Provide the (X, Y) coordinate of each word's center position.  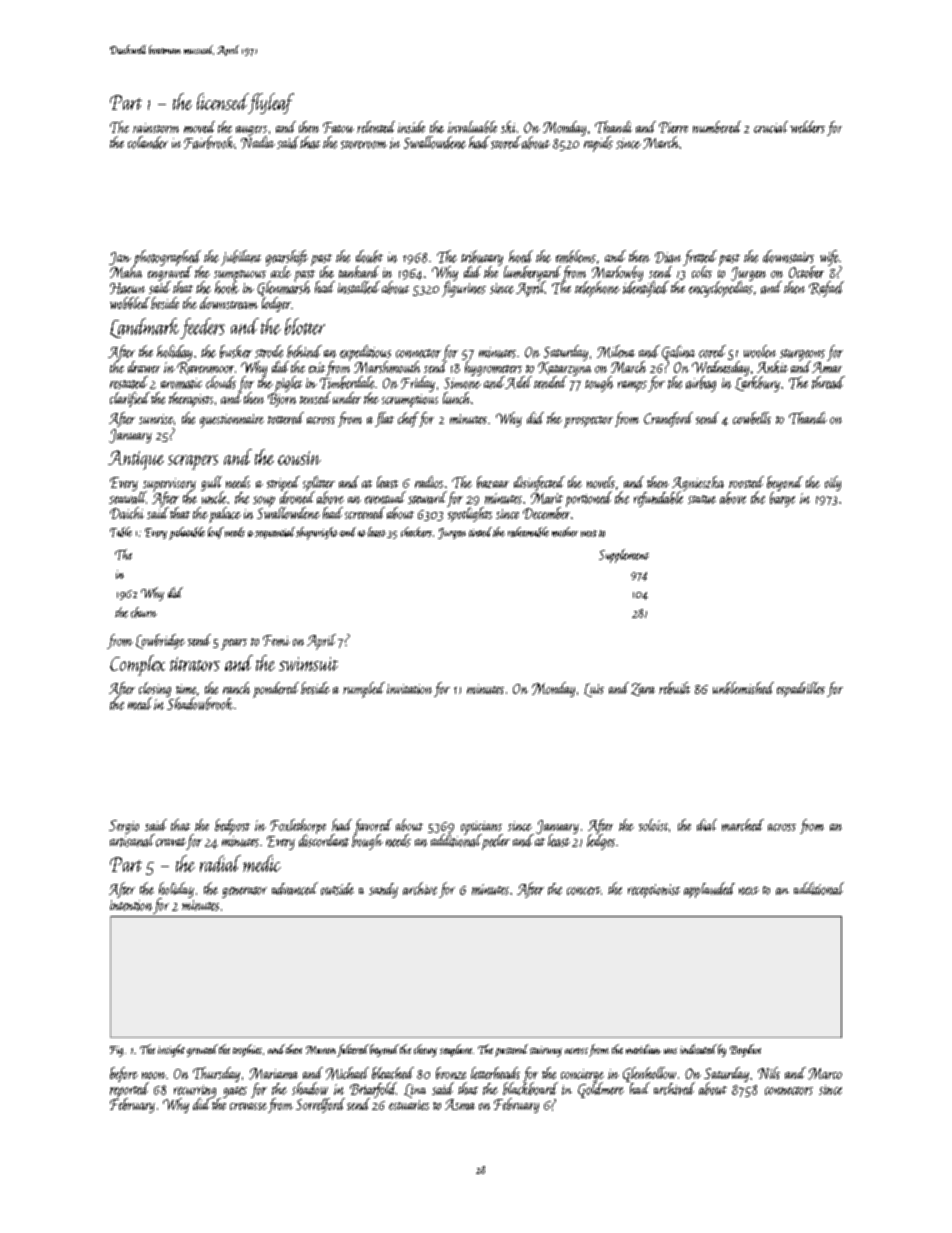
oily (833, 483)
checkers (416, 532)
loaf (216, 533)
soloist (653, 825)
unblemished (743, 688)
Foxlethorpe (298, 826)
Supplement (624, 556)
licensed (222, 101)
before (124, 1074)
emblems (576, 256)
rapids (598, 144)
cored (712, 351)
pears (234, 644)
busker (236, 351)
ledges (601, 842)
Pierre (673, 127)
